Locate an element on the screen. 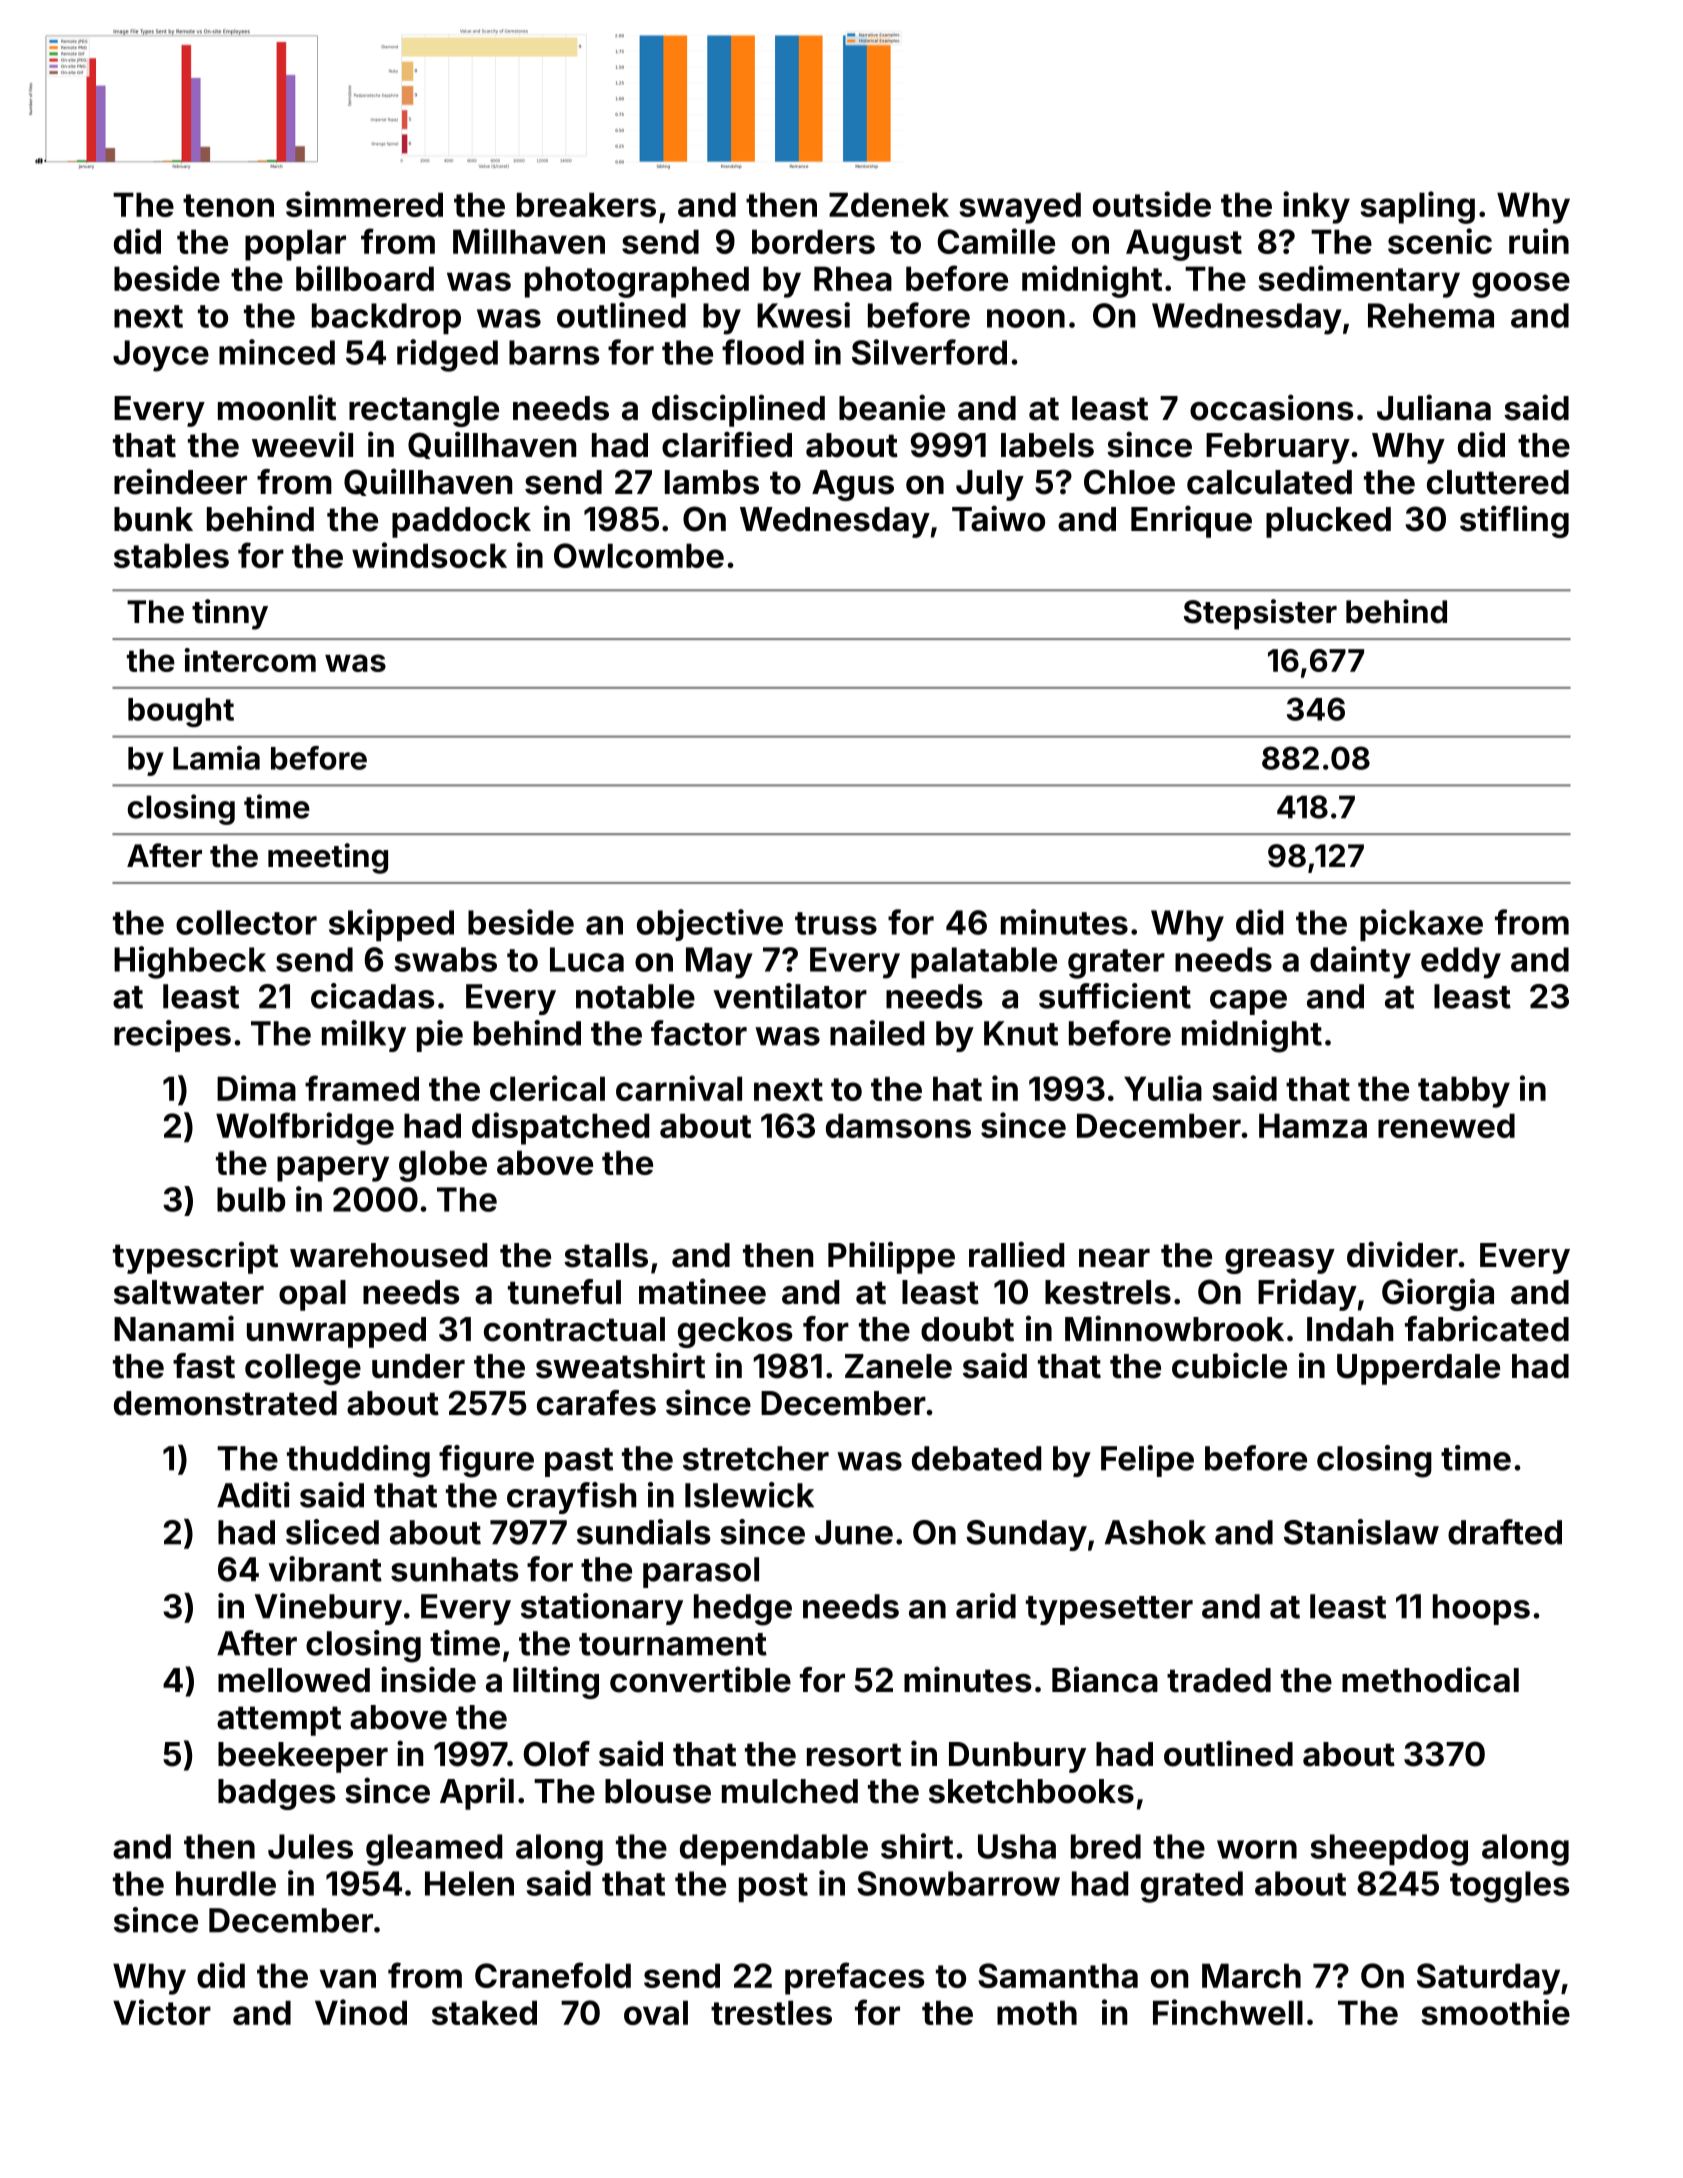  Taiwo is located at coordinates (998, 518).
